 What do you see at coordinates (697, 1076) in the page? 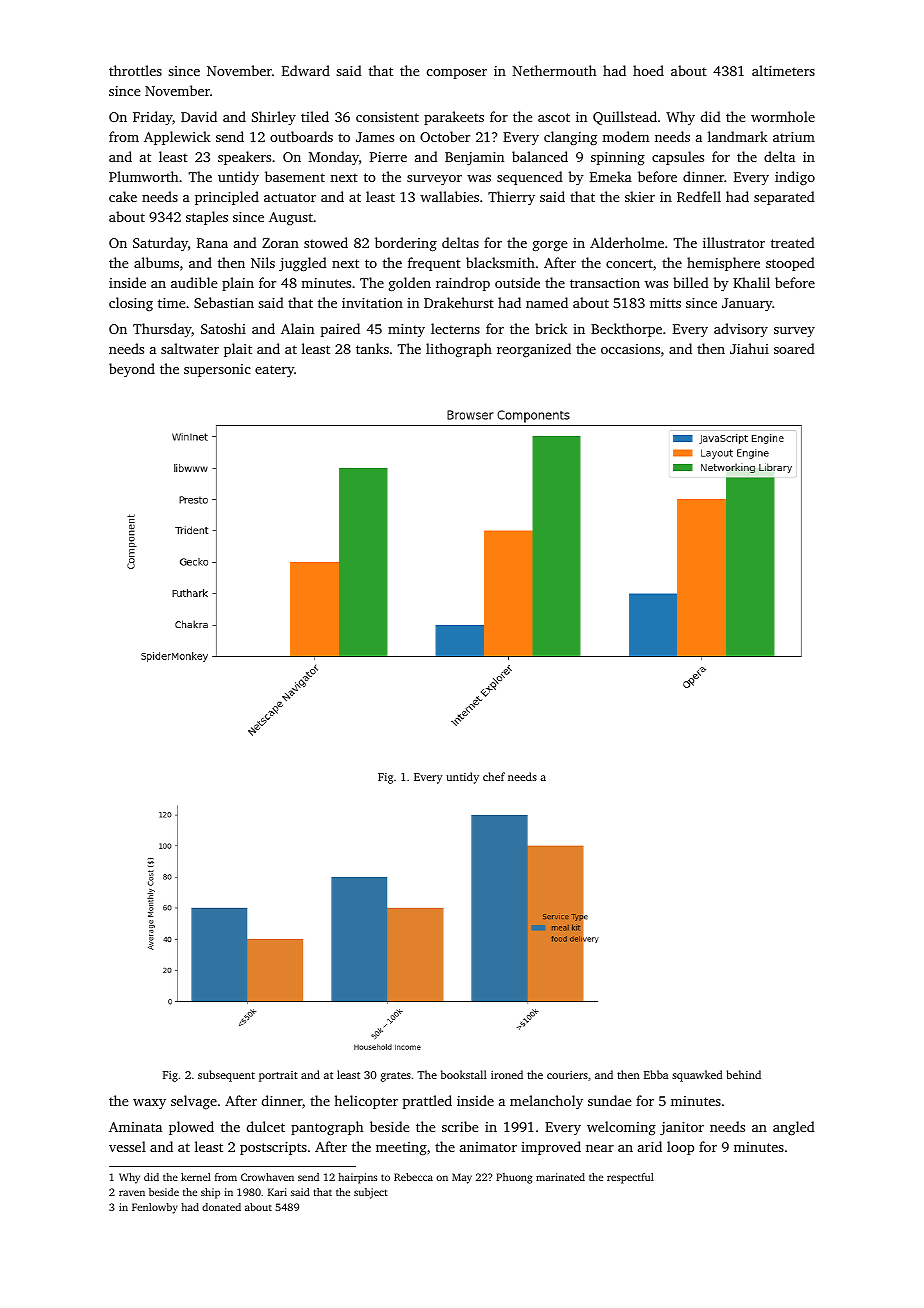
I see `squawked` at bounding box center [697, 1076].
